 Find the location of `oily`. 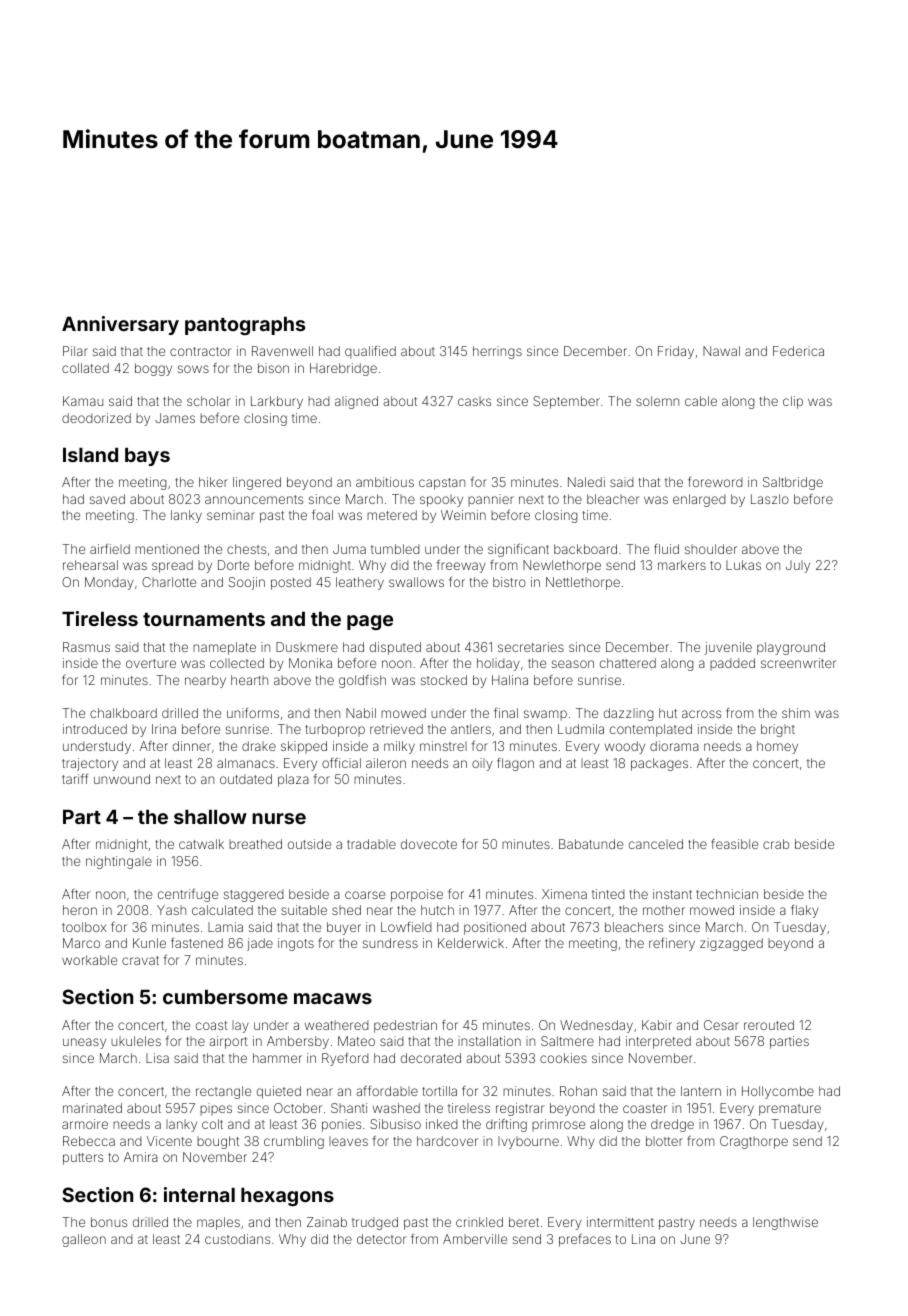

oily is located at coordinates (482, 764).
